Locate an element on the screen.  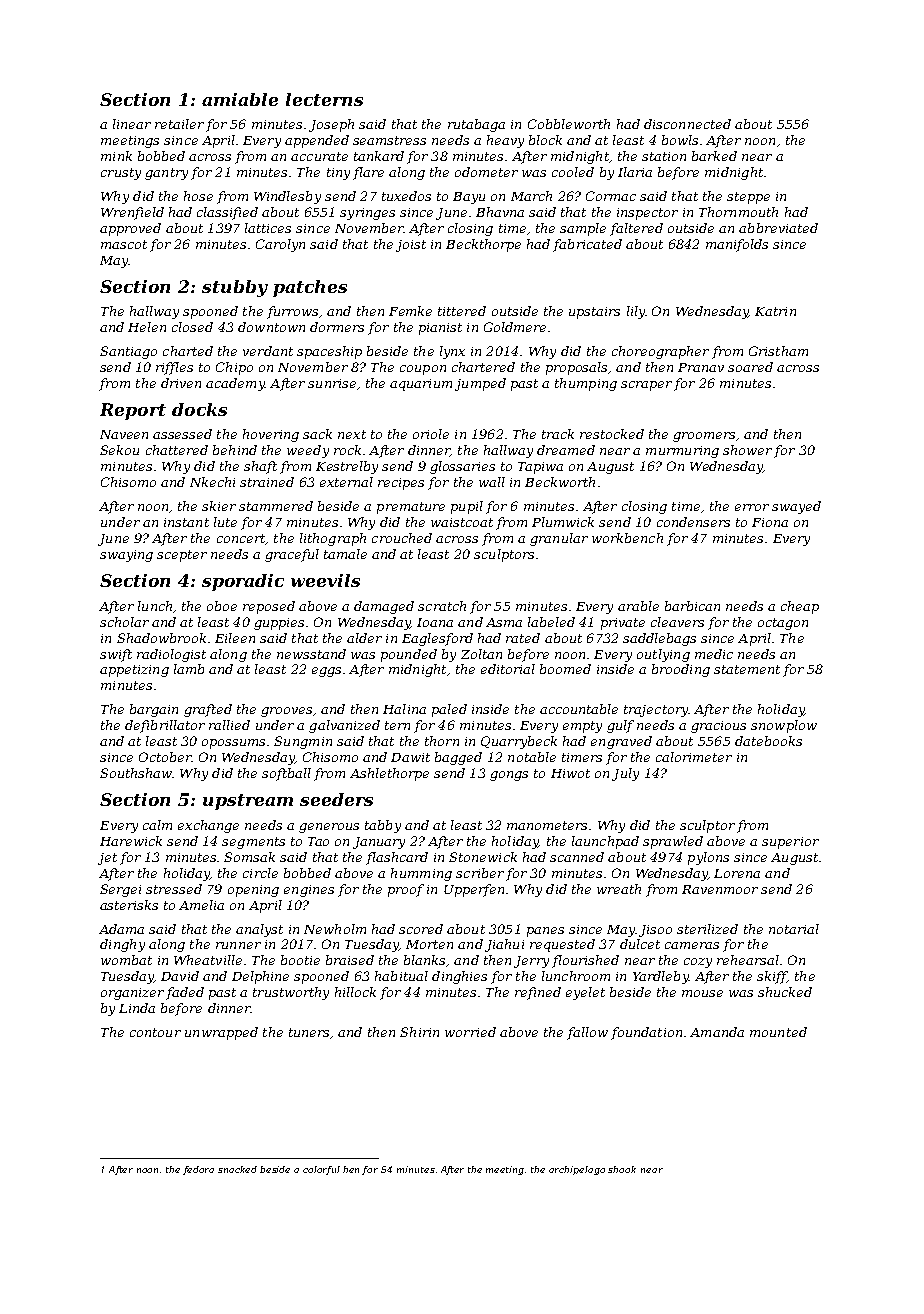
fedora is located at coordinates (198, 1170).
